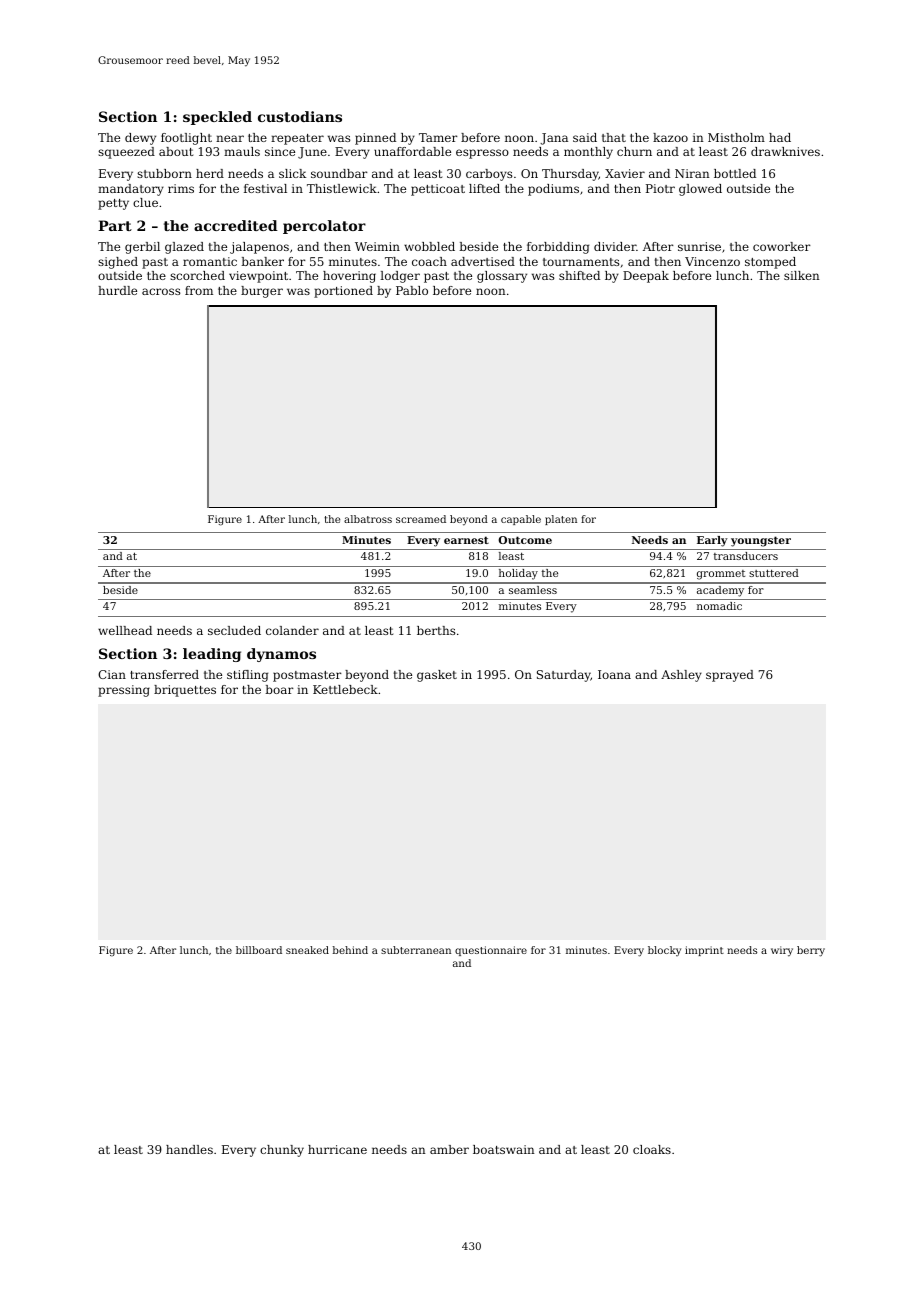  I want to click on capable, so click(521, 520).
